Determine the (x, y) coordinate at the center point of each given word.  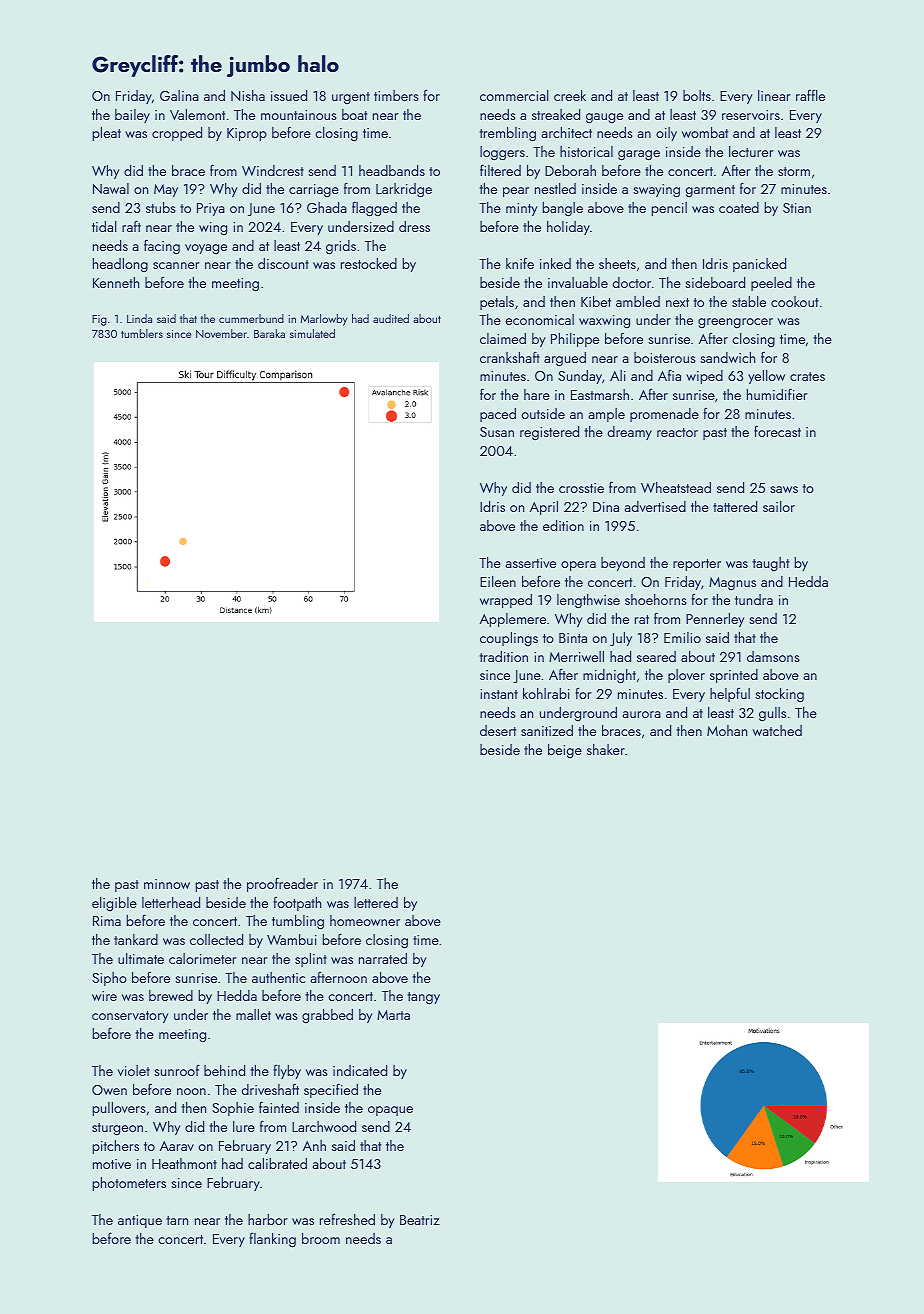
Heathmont (184, 1163)
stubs (161, 207)
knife (520, 263)
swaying (656, 191)
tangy (423, 998)
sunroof (177, 1070)
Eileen (498, 581)
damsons (773, 656)
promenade (664, 415)
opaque (390, 1111)
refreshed (347, 1219)
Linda (139, 318)
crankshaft (510, 357)
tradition (503, 656)
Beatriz (420, 1220)
